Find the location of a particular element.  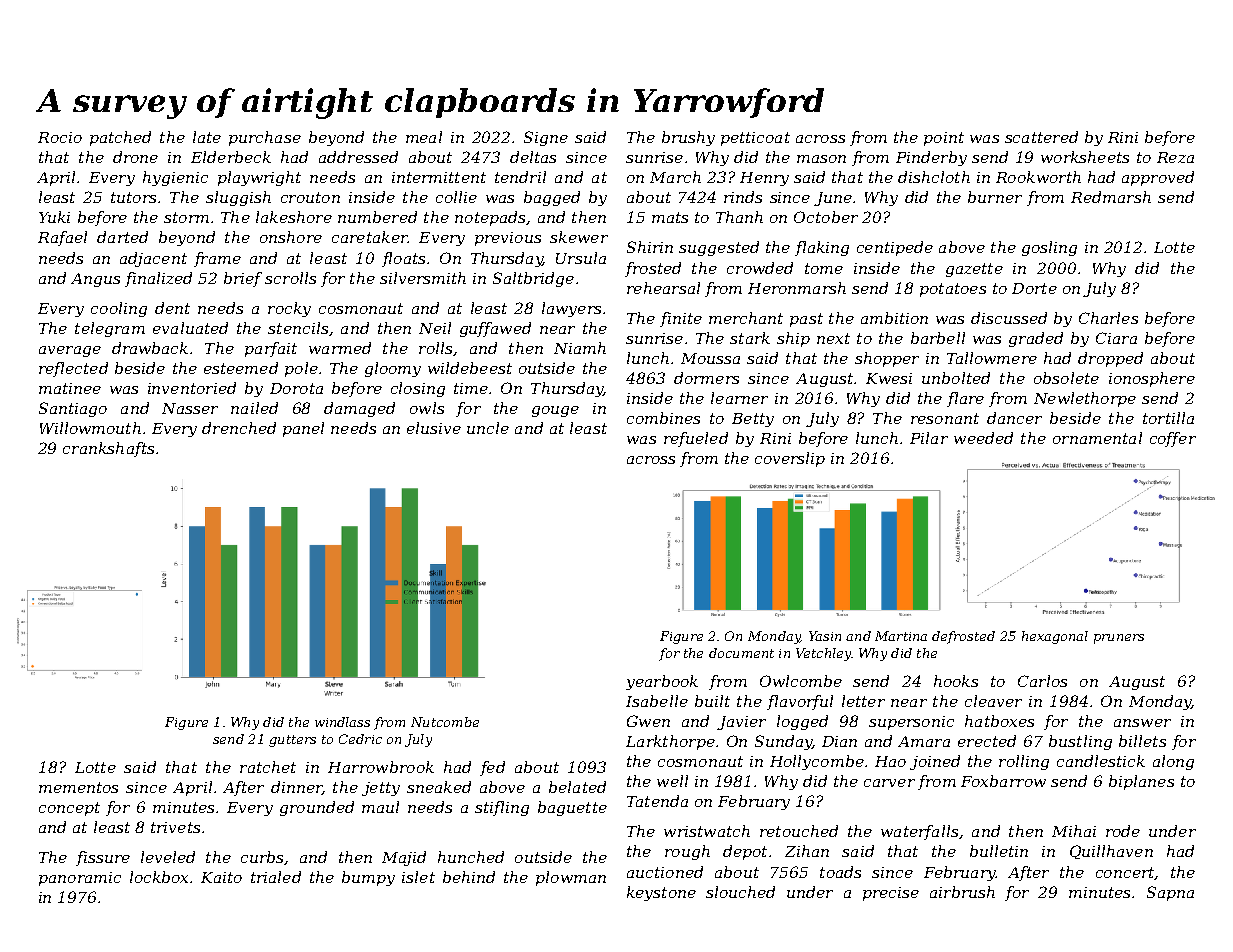

bagged is located at coordinates (552, 198).
